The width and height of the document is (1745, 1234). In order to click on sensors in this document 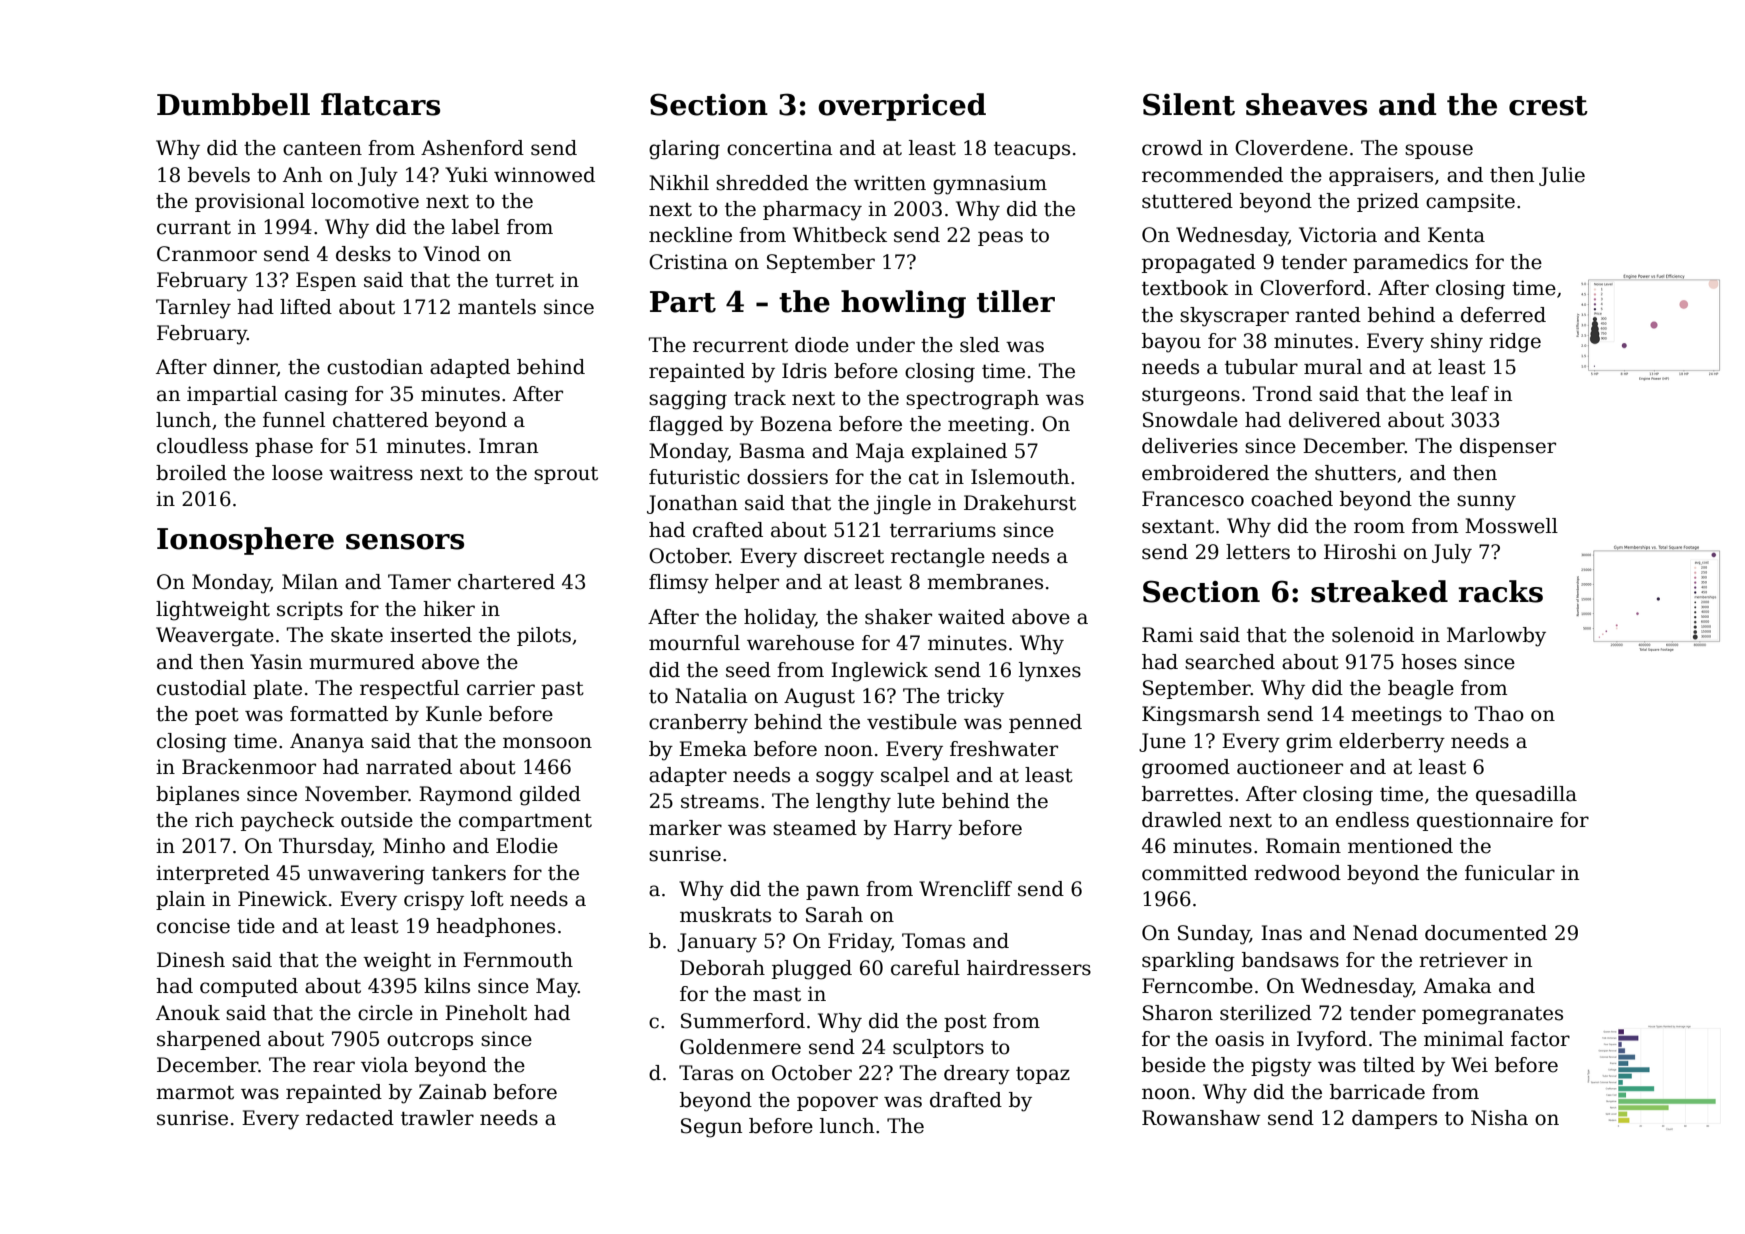, I will do `click(405, 542)`.
